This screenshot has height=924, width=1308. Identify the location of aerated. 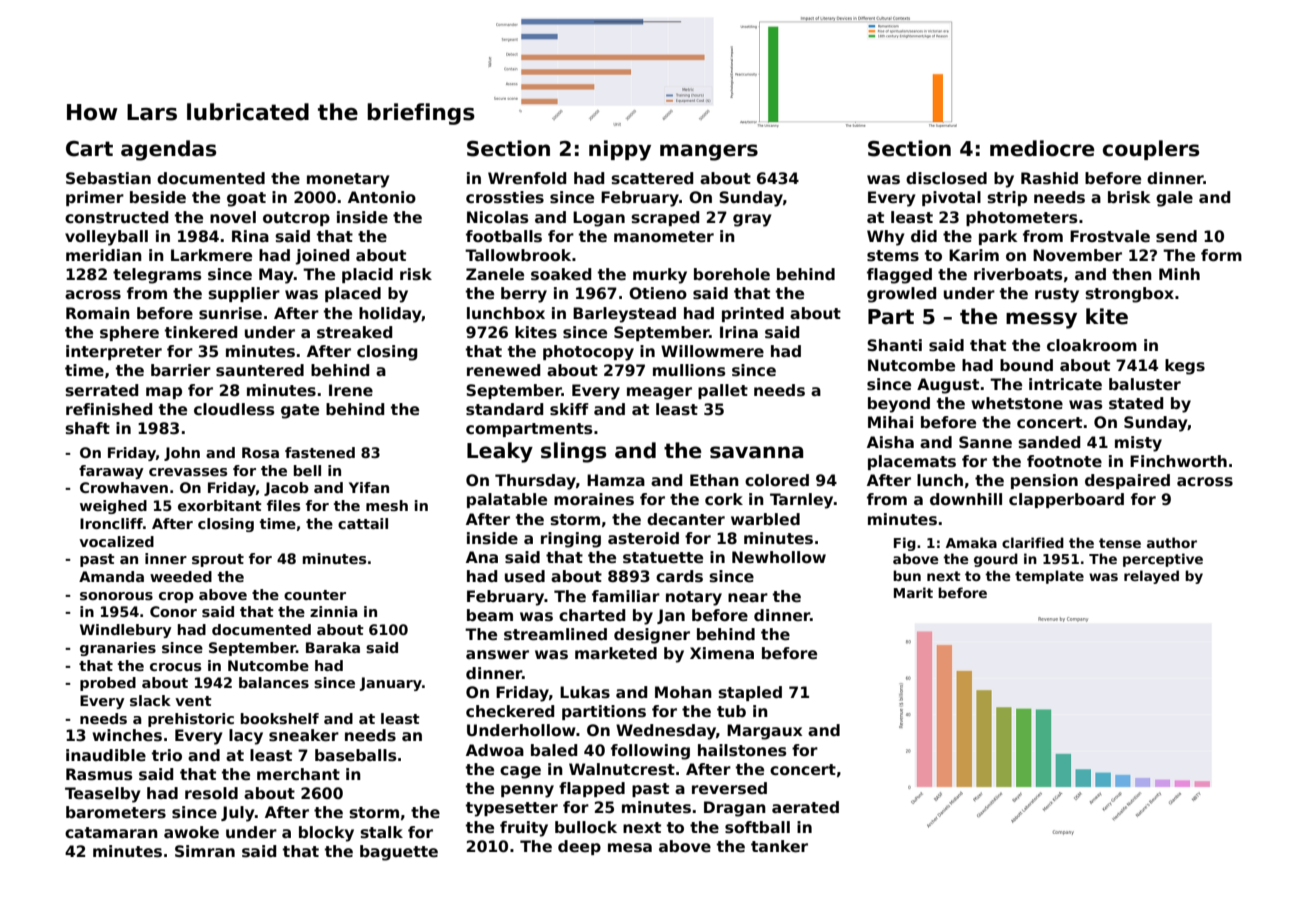
(805, 807).
